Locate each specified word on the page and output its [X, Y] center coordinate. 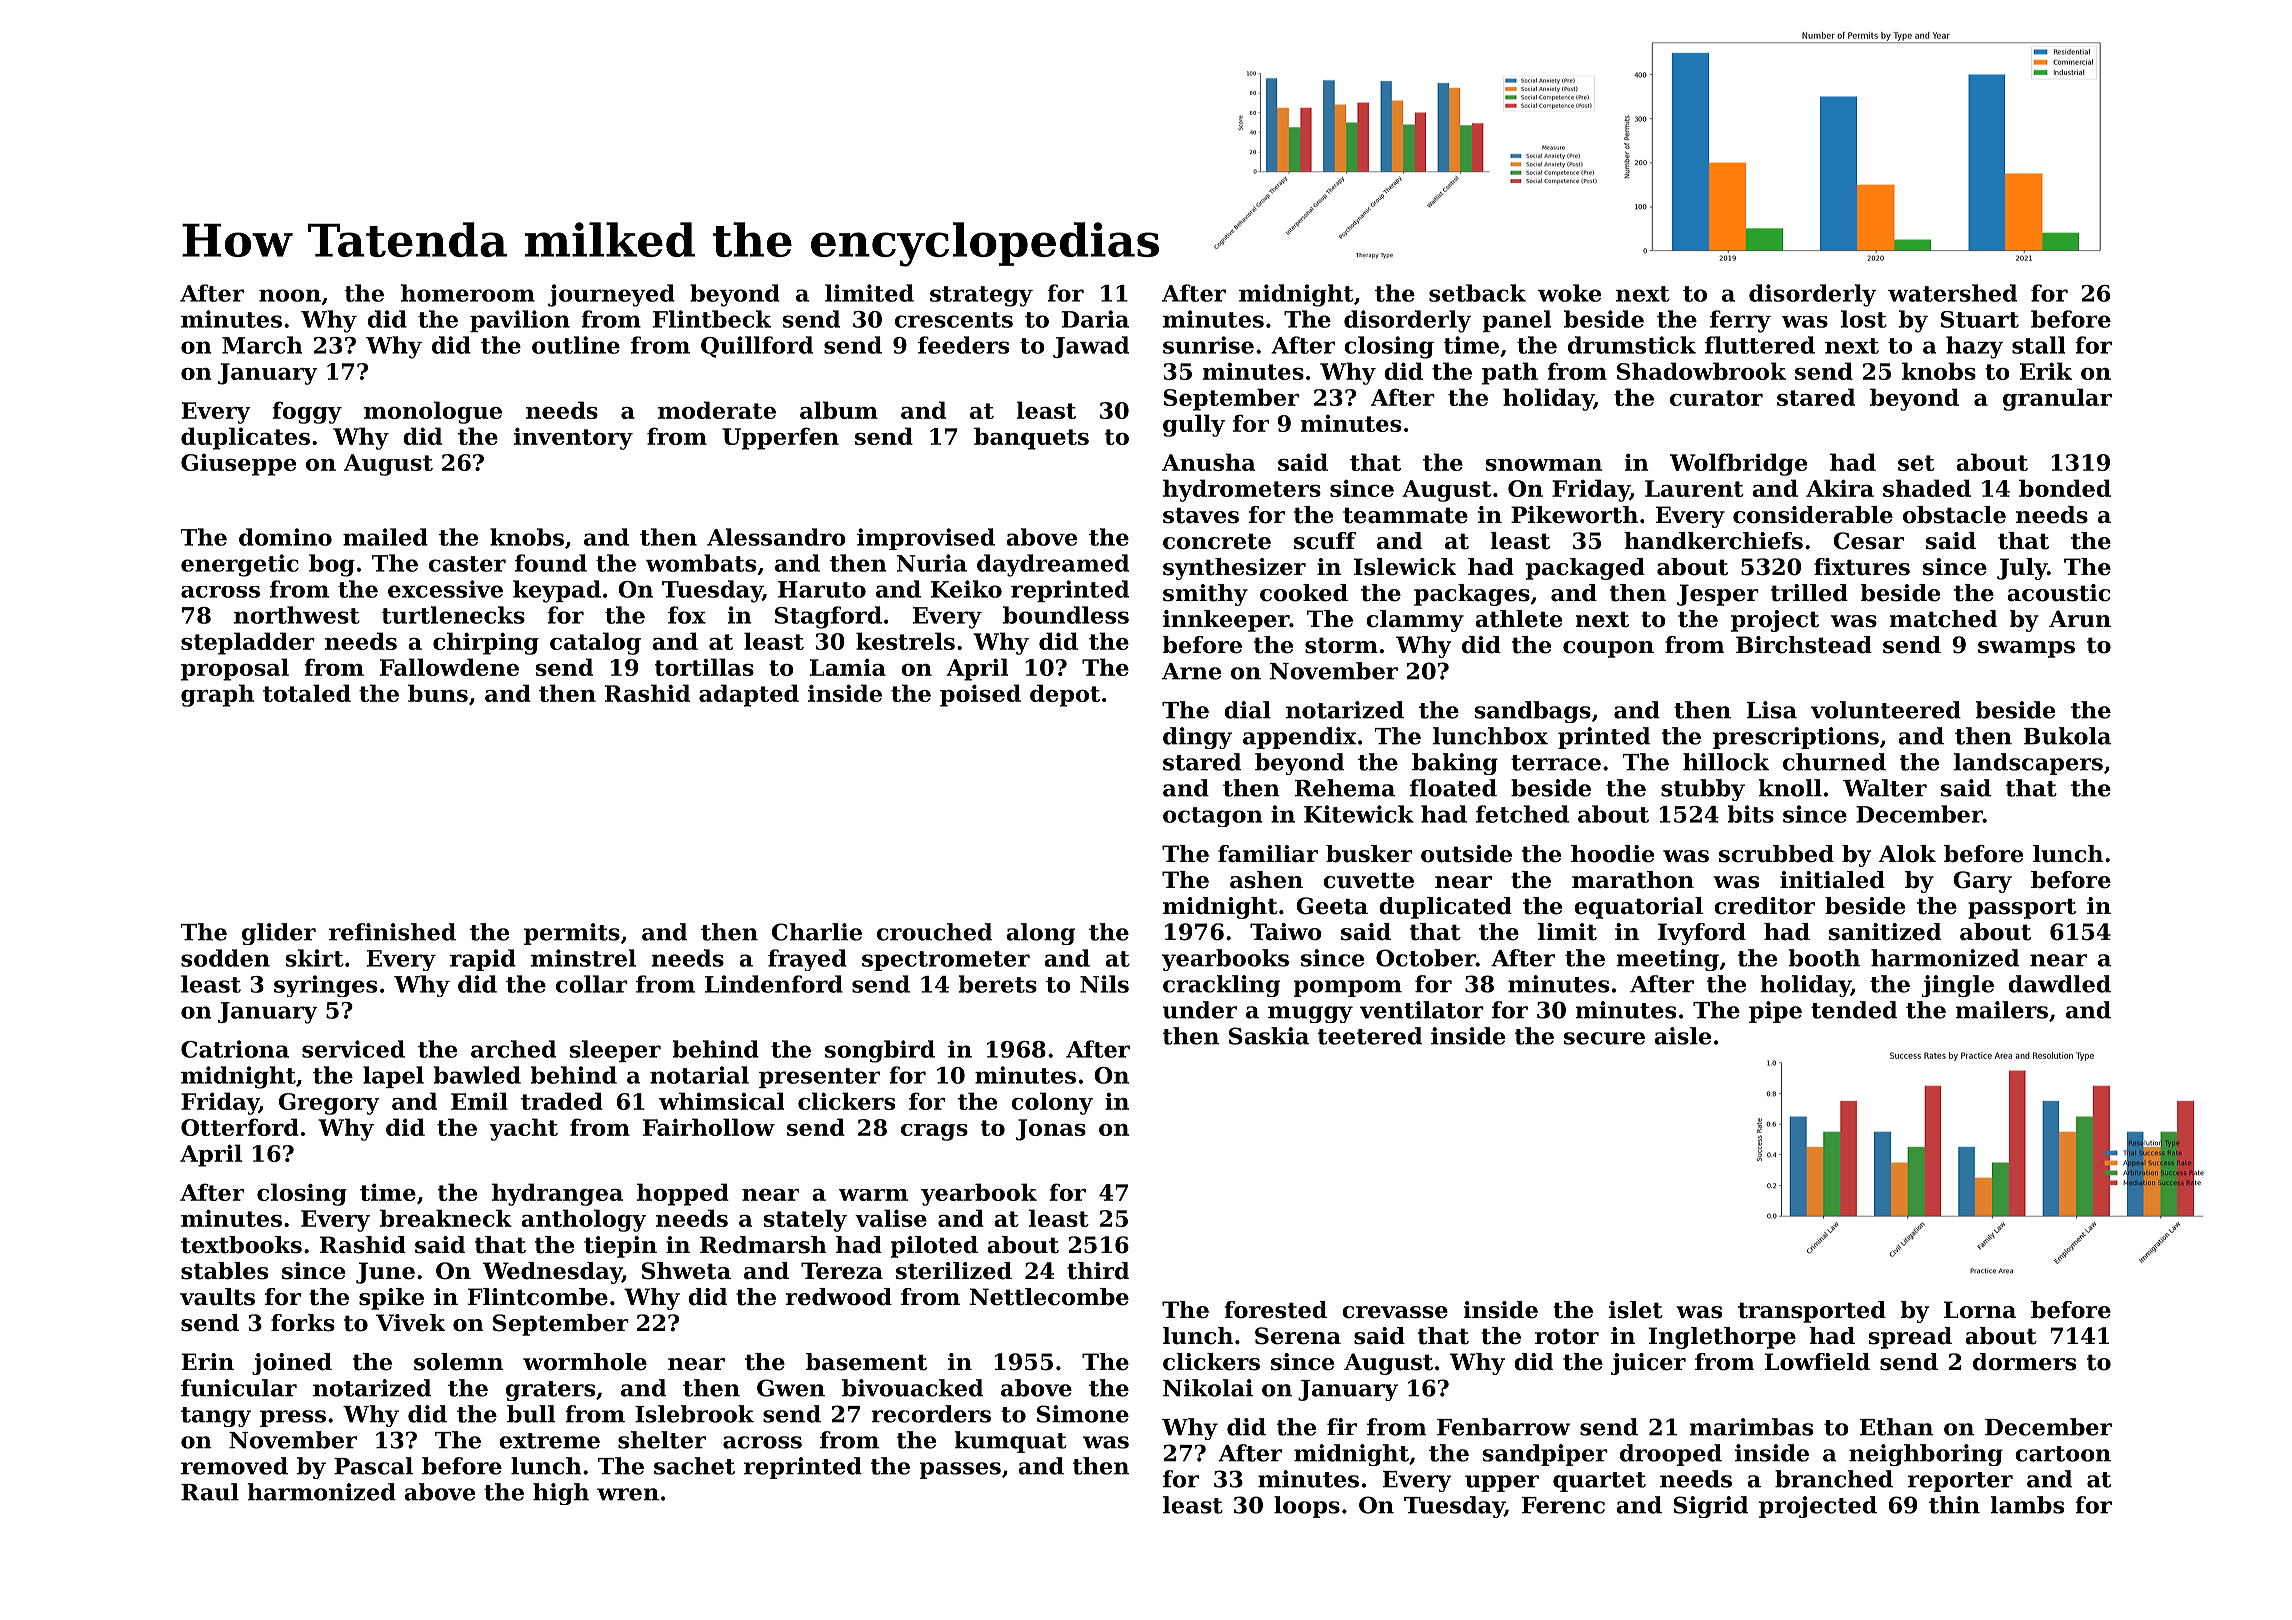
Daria [1095, 319]
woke [1569, 293]
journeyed [611, 295]
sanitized [1885, 932]
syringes [325, 986]
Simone [1083, 1414]
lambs [2027, 1505]
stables [224, 1271]
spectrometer [946, 961]
